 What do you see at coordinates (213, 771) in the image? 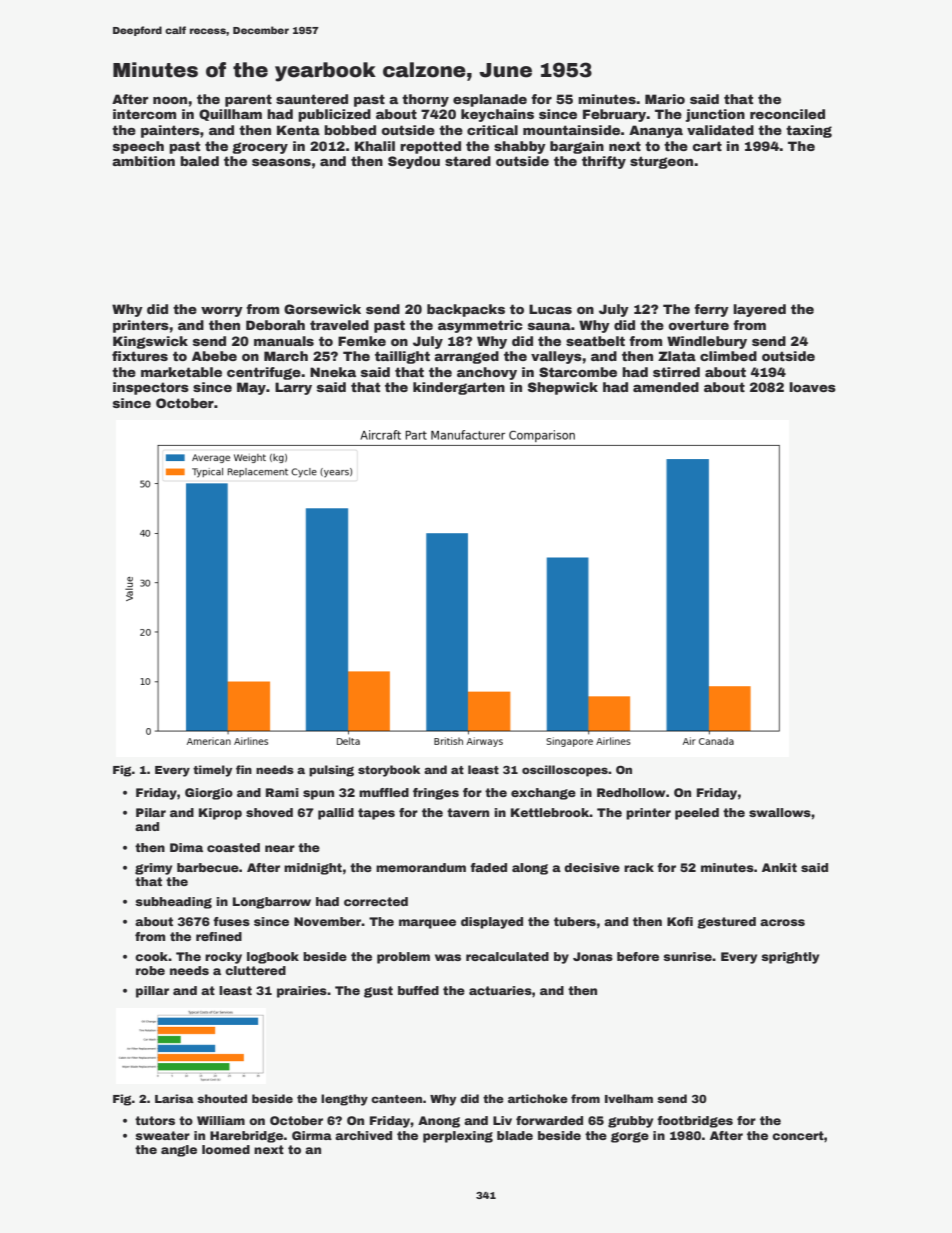
I see `timely` at bounding box center [213, 771].
